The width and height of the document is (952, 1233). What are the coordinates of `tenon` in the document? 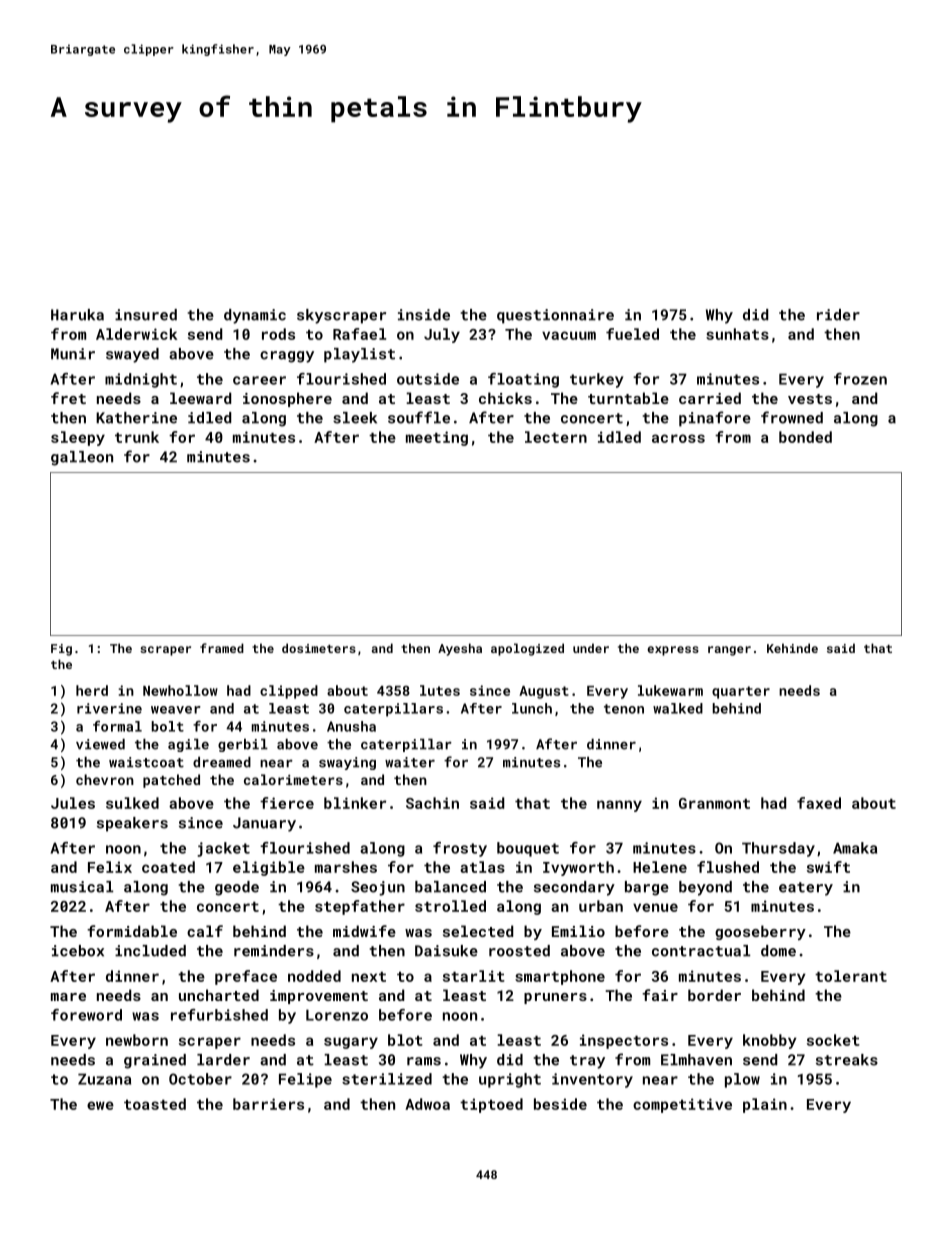 It's located at (624, 709).
